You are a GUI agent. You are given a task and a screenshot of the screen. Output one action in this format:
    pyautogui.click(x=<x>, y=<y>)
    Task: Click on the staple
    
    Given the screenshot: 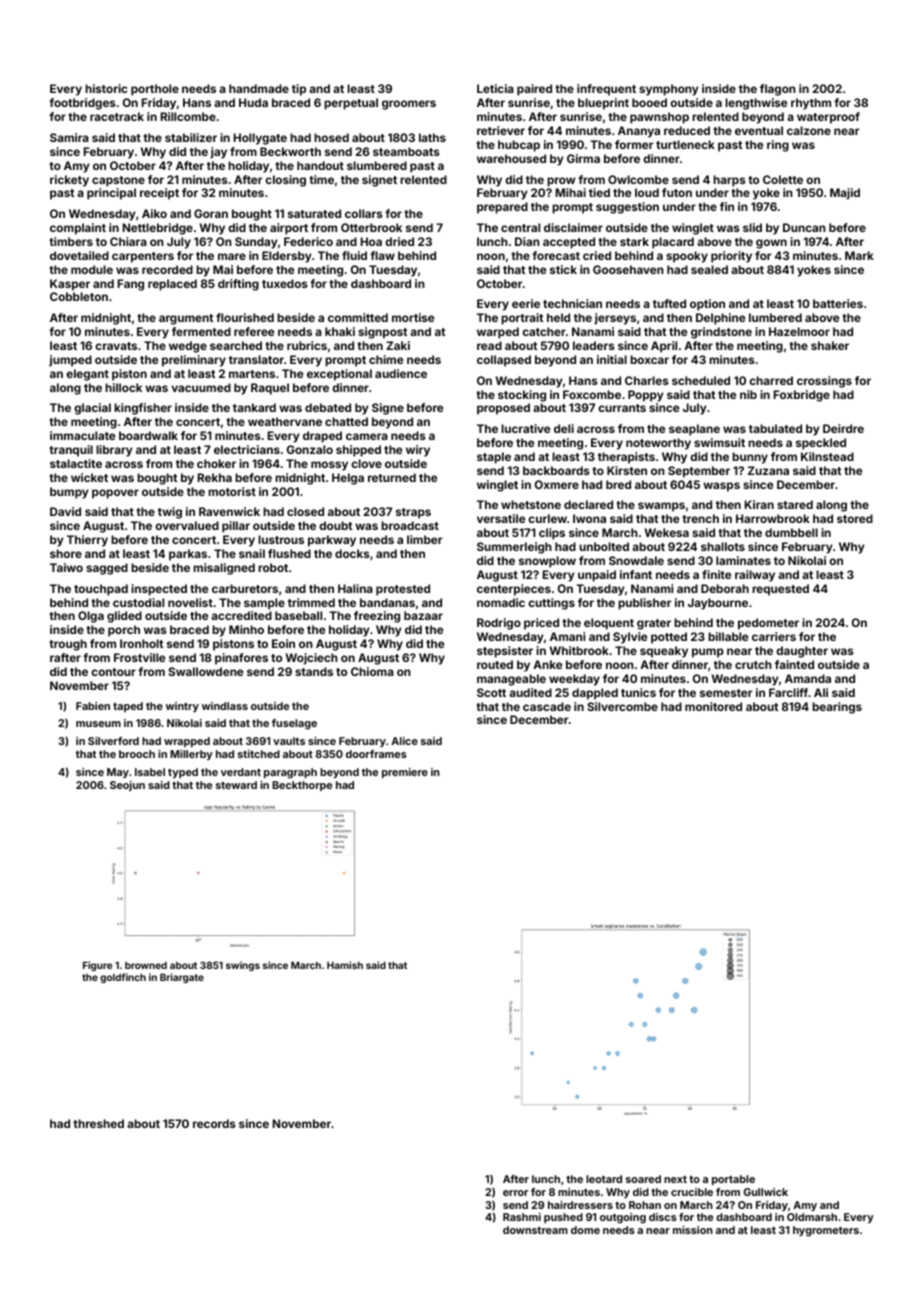 What is the action you would take?
    pyautogui.click(x=494, y=458)
